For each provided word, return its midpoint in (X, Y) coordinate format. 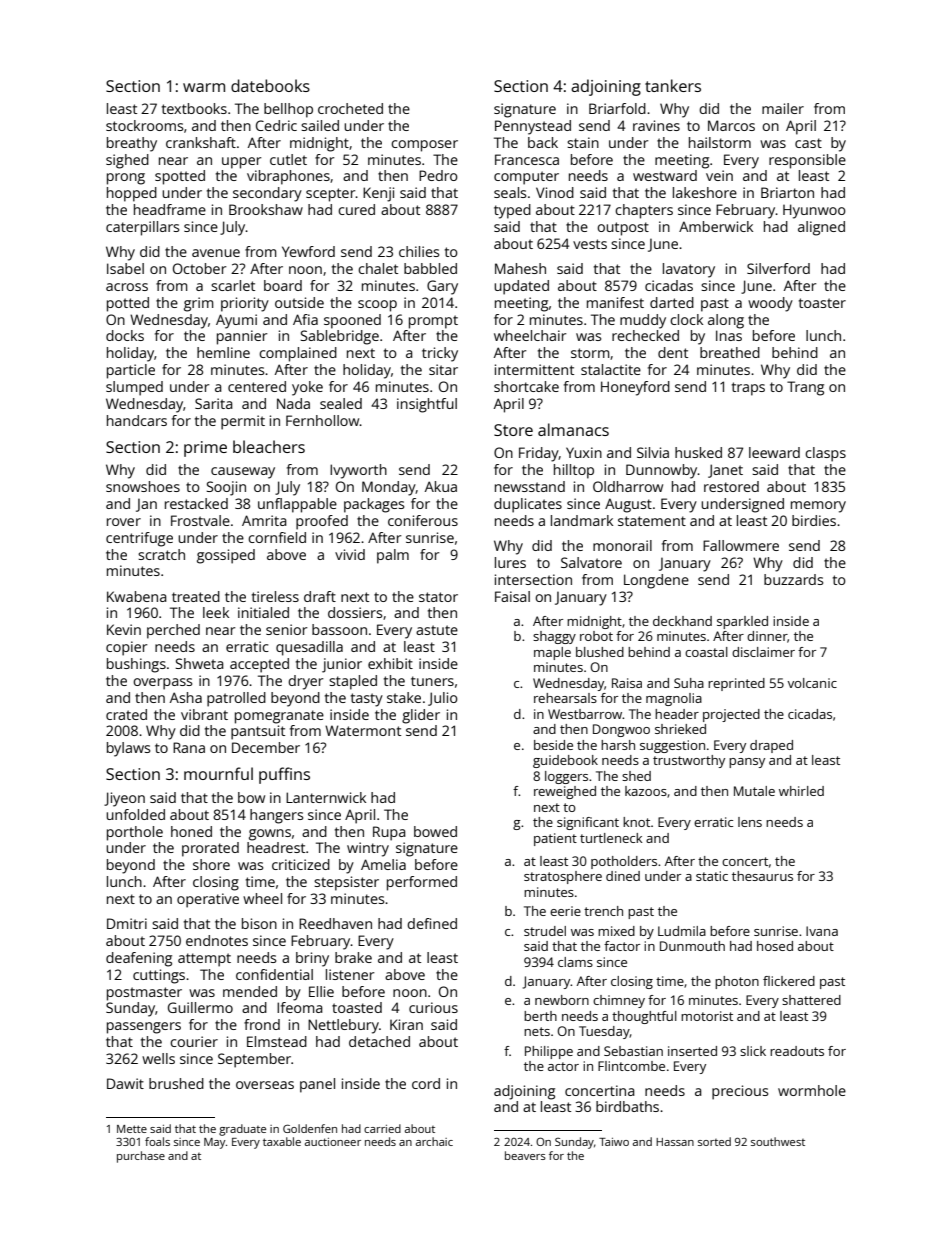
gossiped (226, 556)
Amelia (383, 864)
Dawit (125, 1083)
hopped (132, 194)
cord (426, 1083)
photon (737, 982)
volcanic (812, 683)
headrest (276, 847)
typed (512, 211)
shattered (811, 1000)
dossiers (355, 612)
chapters (644, 211)
